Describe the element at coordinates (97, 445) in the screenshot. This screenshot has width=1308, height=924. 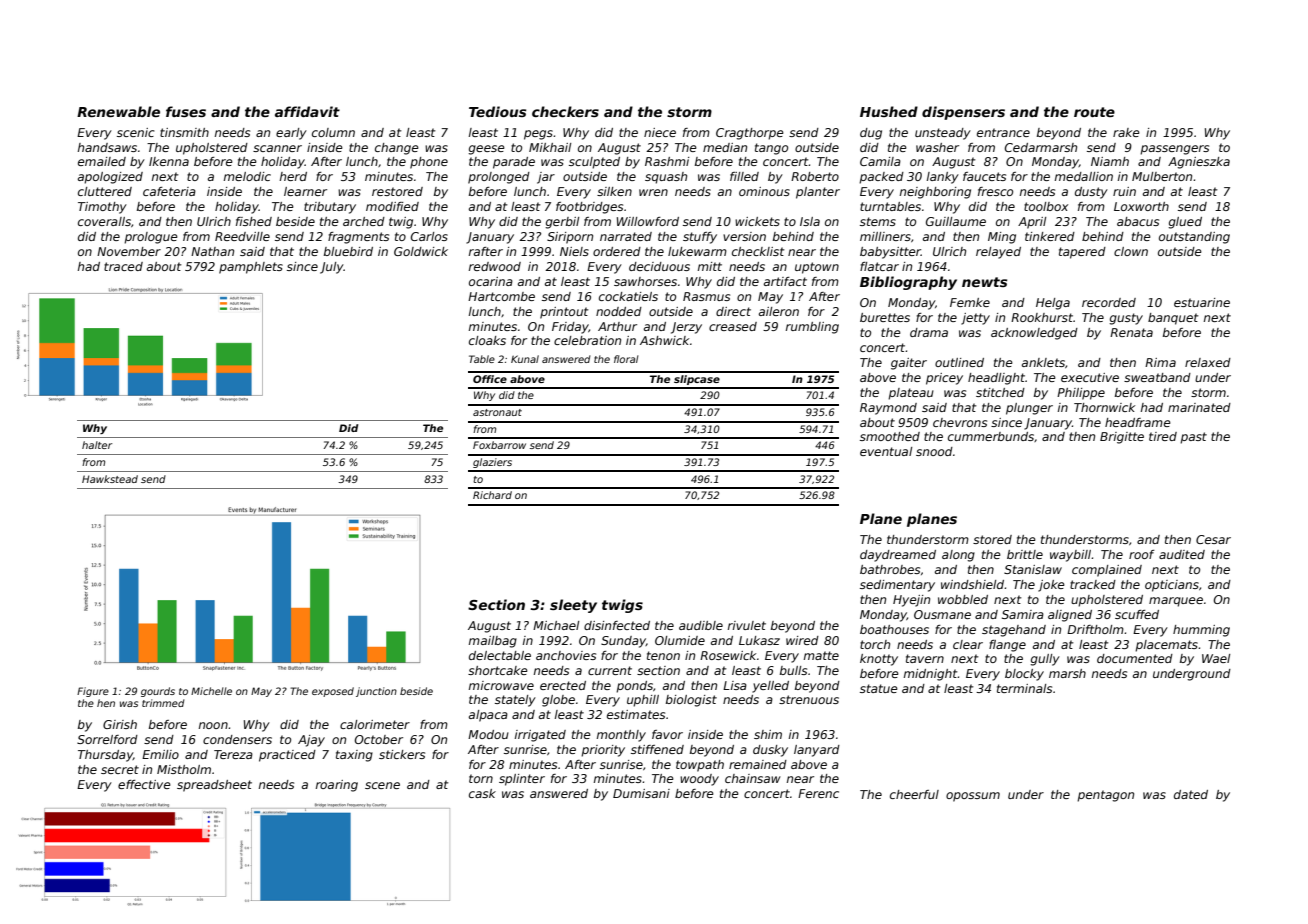
I see `halter` at that location.
